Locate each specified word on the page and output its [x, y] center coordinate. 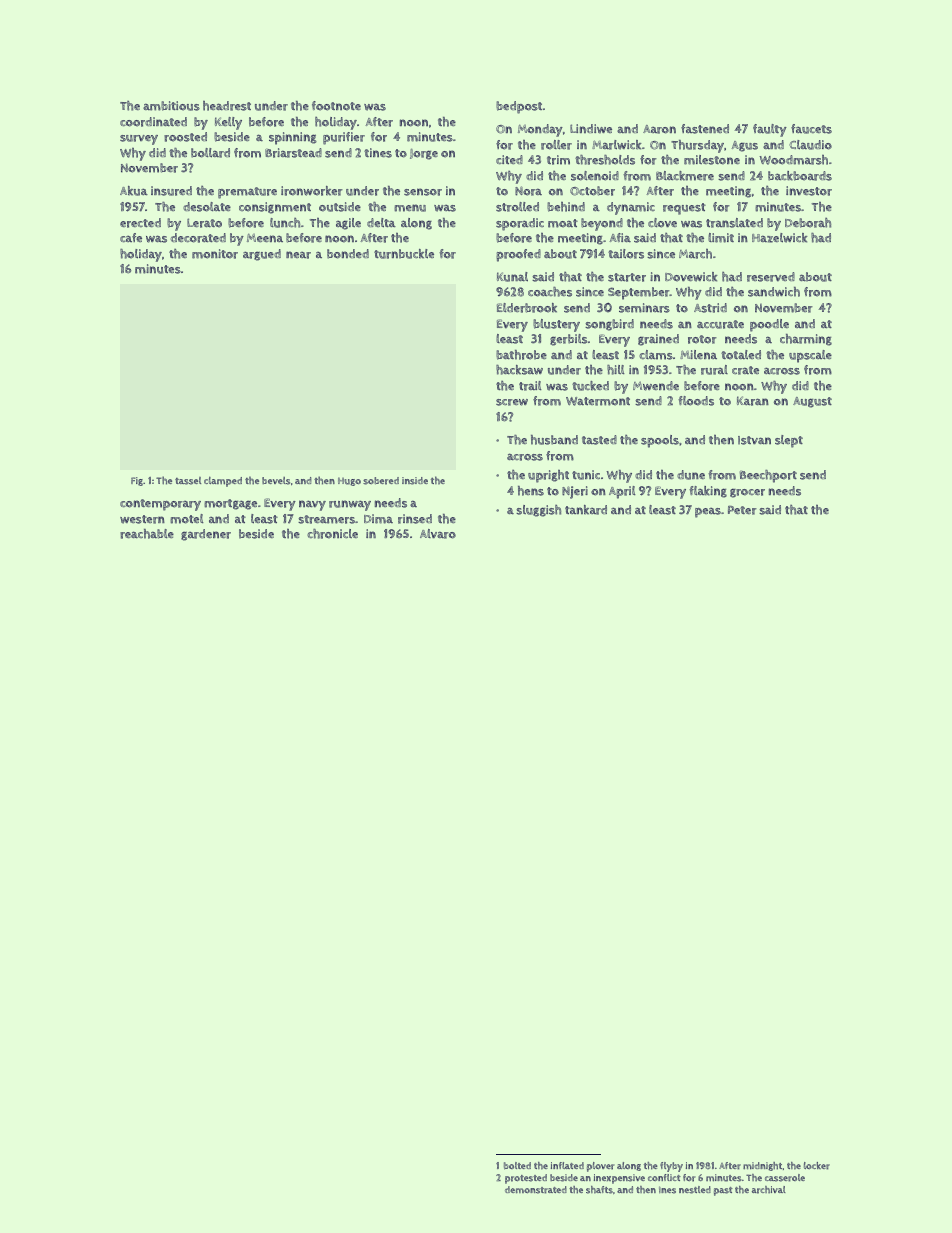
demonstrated [536, 1190]
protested [526, 1179]
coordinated [153, 122]
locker [817, 1166]
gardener [206, 535]
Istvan [754, 440]
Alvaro [438, 534]
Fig [137, 481]
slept [789, 441]
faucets [811, 129]
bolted [517, 1165]
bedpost [519, 107]
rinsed [415, 519]
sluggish [538, 511]
